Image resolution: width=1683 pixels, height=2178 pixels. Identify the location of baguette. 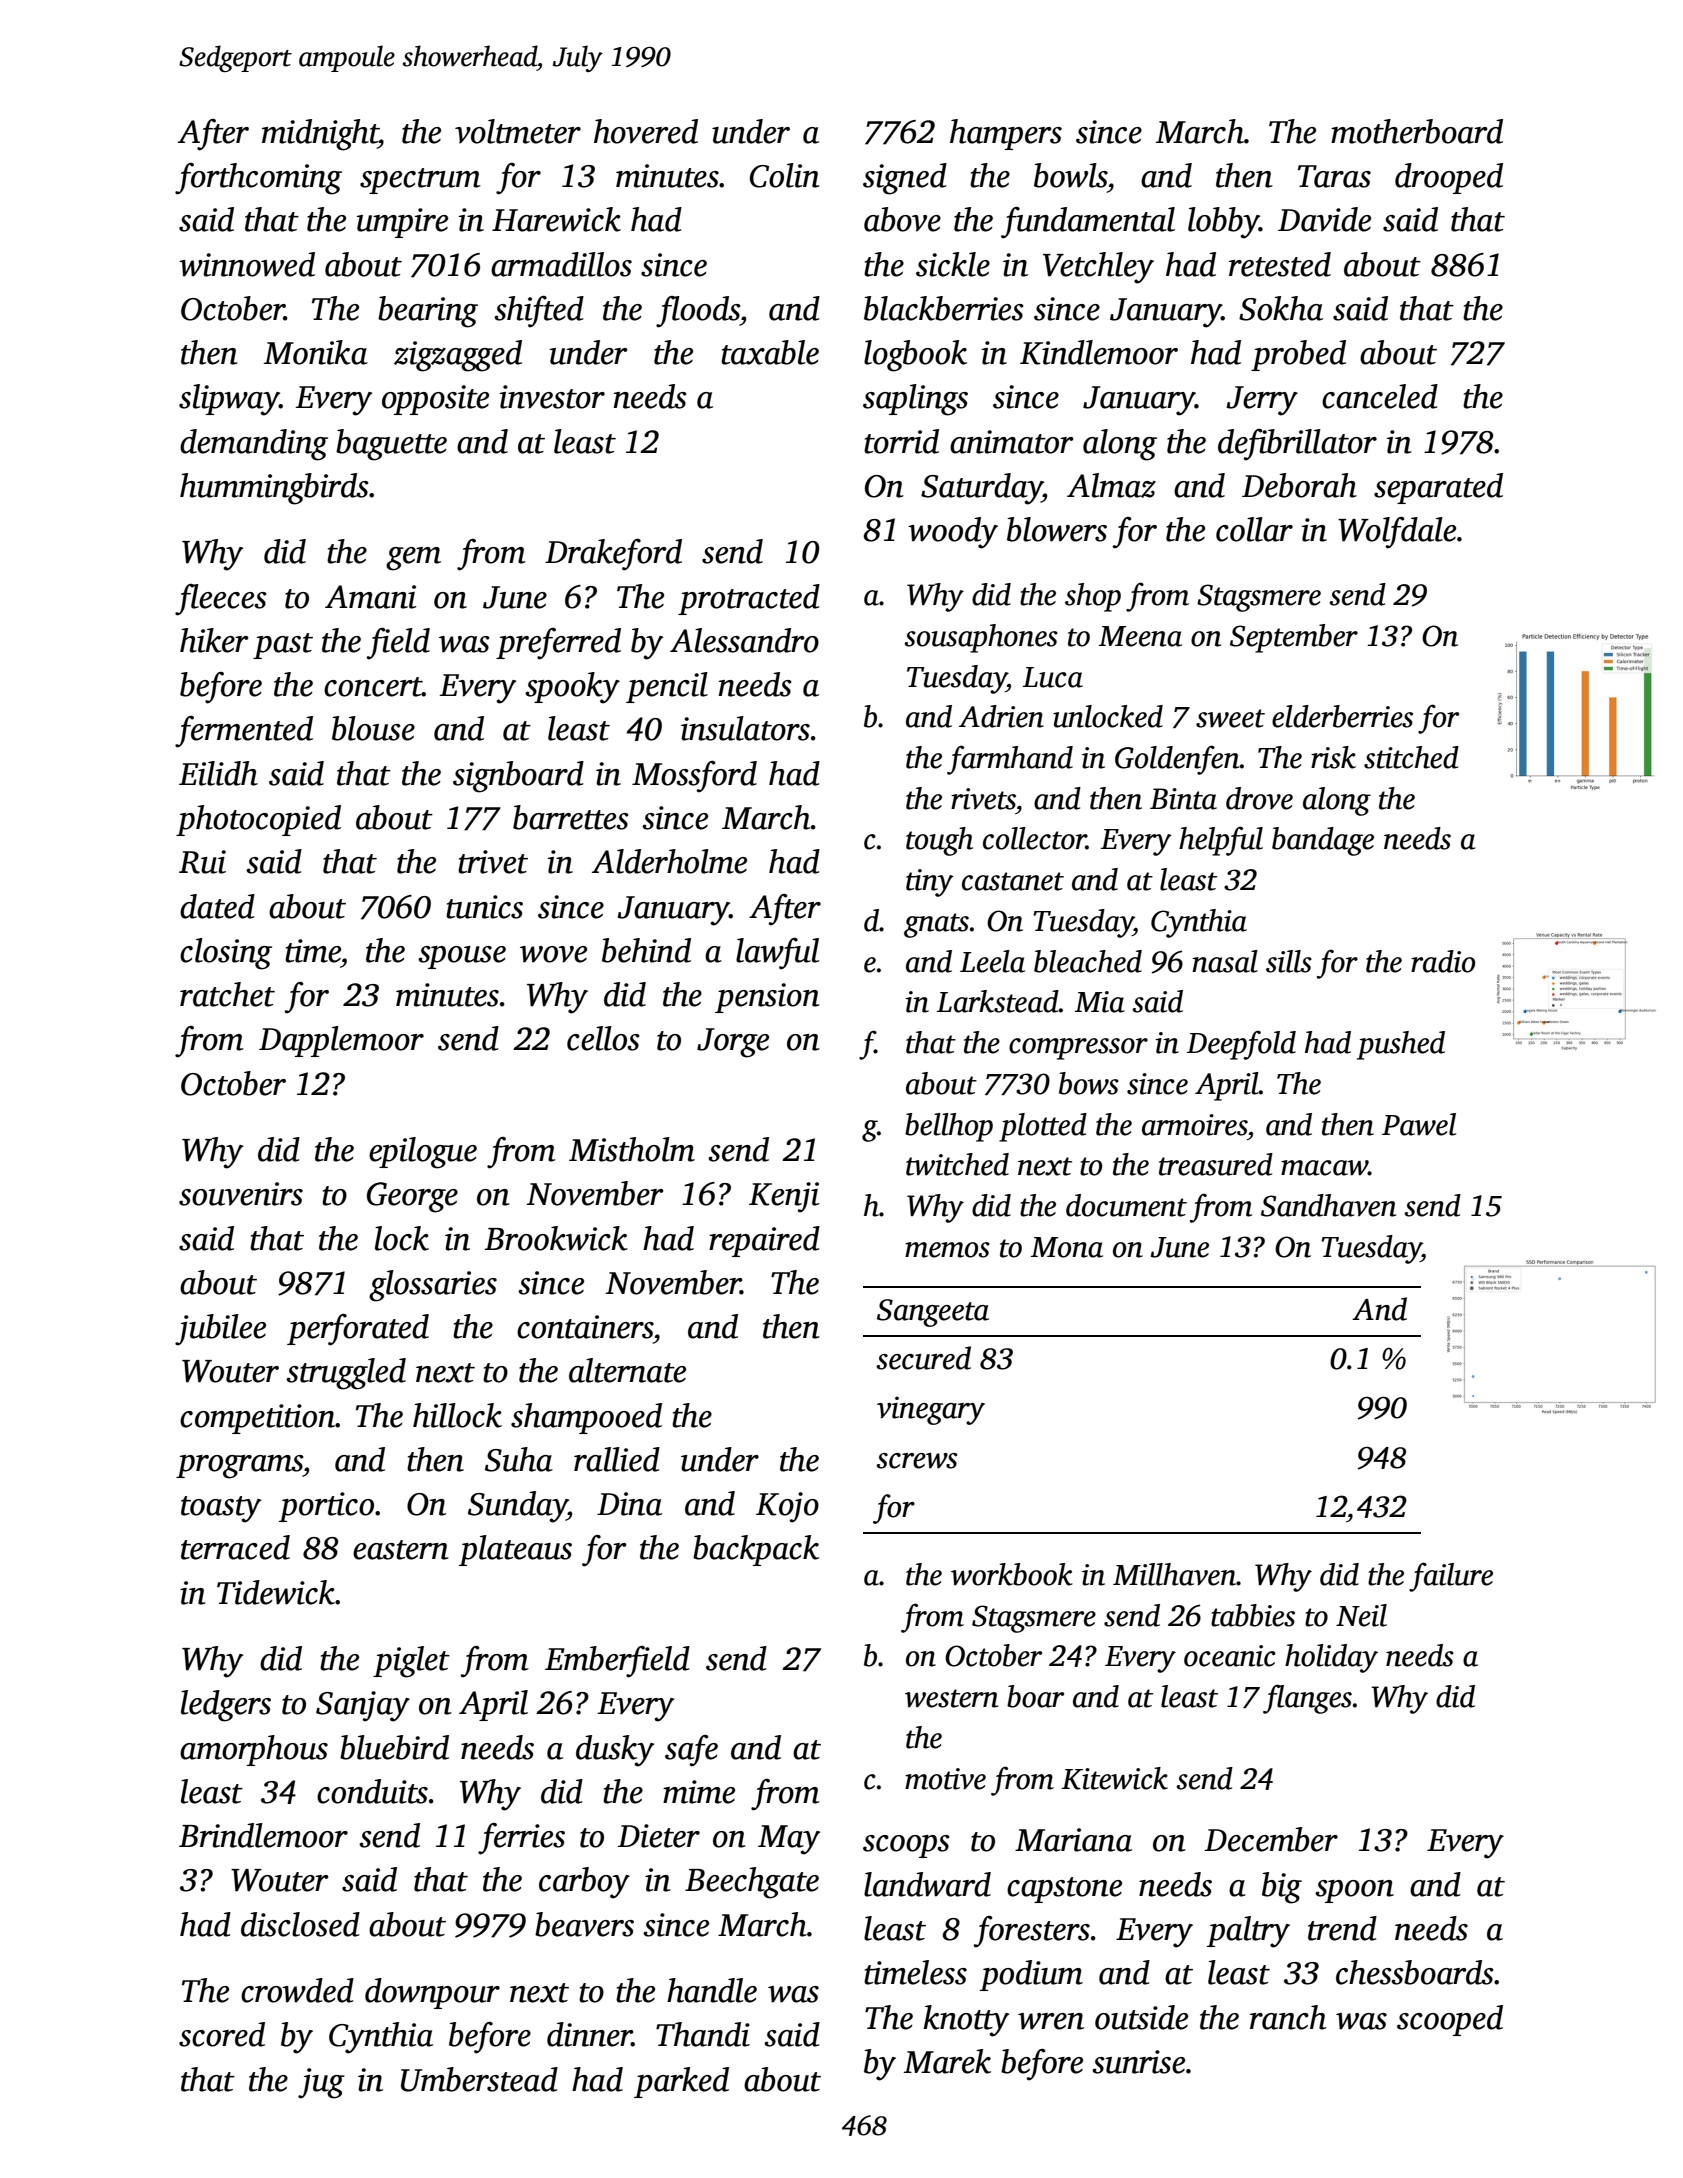
(391, 445).
